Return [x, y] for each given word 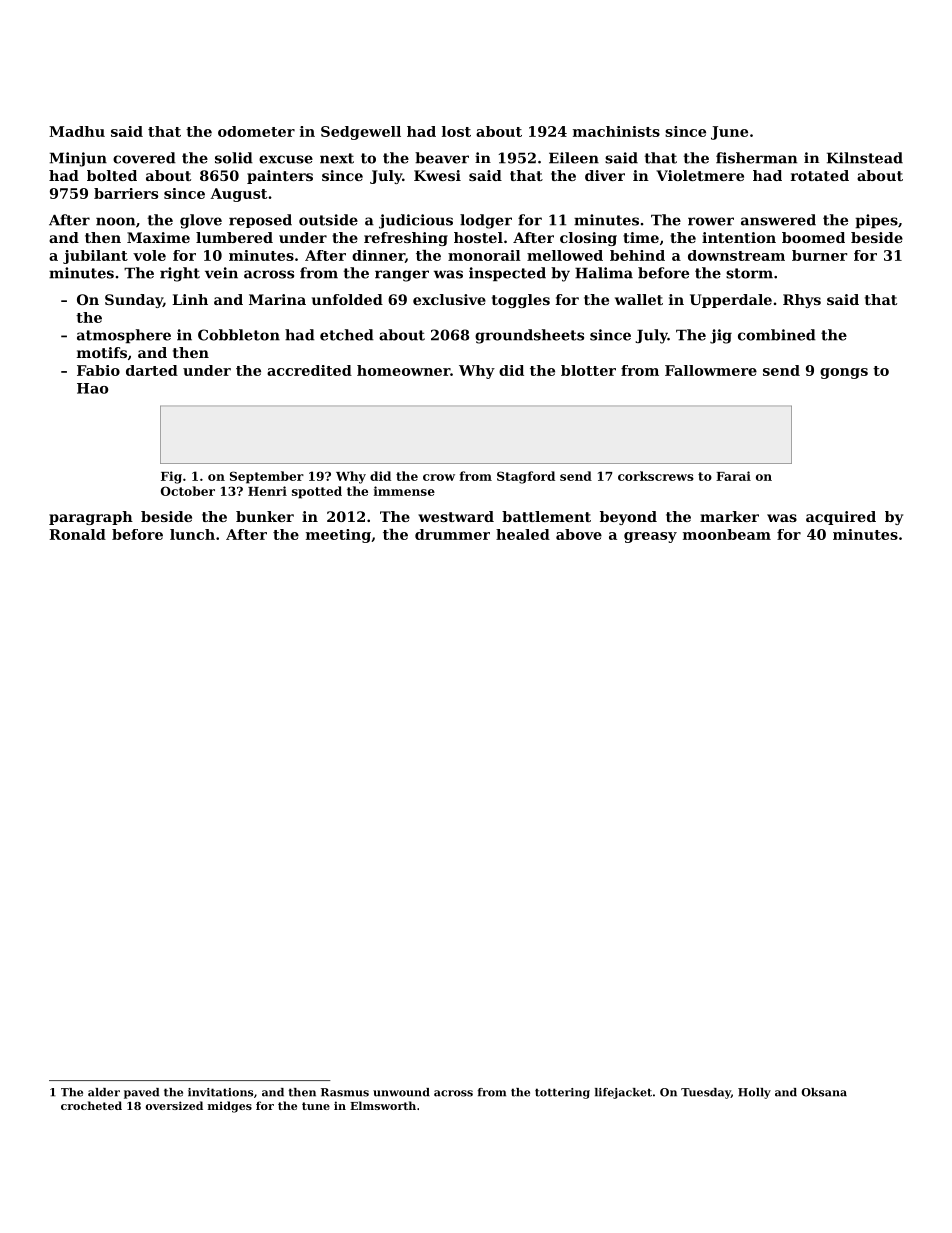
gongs [844, 373]
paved [141, 1093]
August [238, 195]
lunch [192, 534]
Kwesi [437, 175]
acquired [841, 518]
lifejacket [623, 1093]
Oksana [824, 1092]
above [579, 534]
